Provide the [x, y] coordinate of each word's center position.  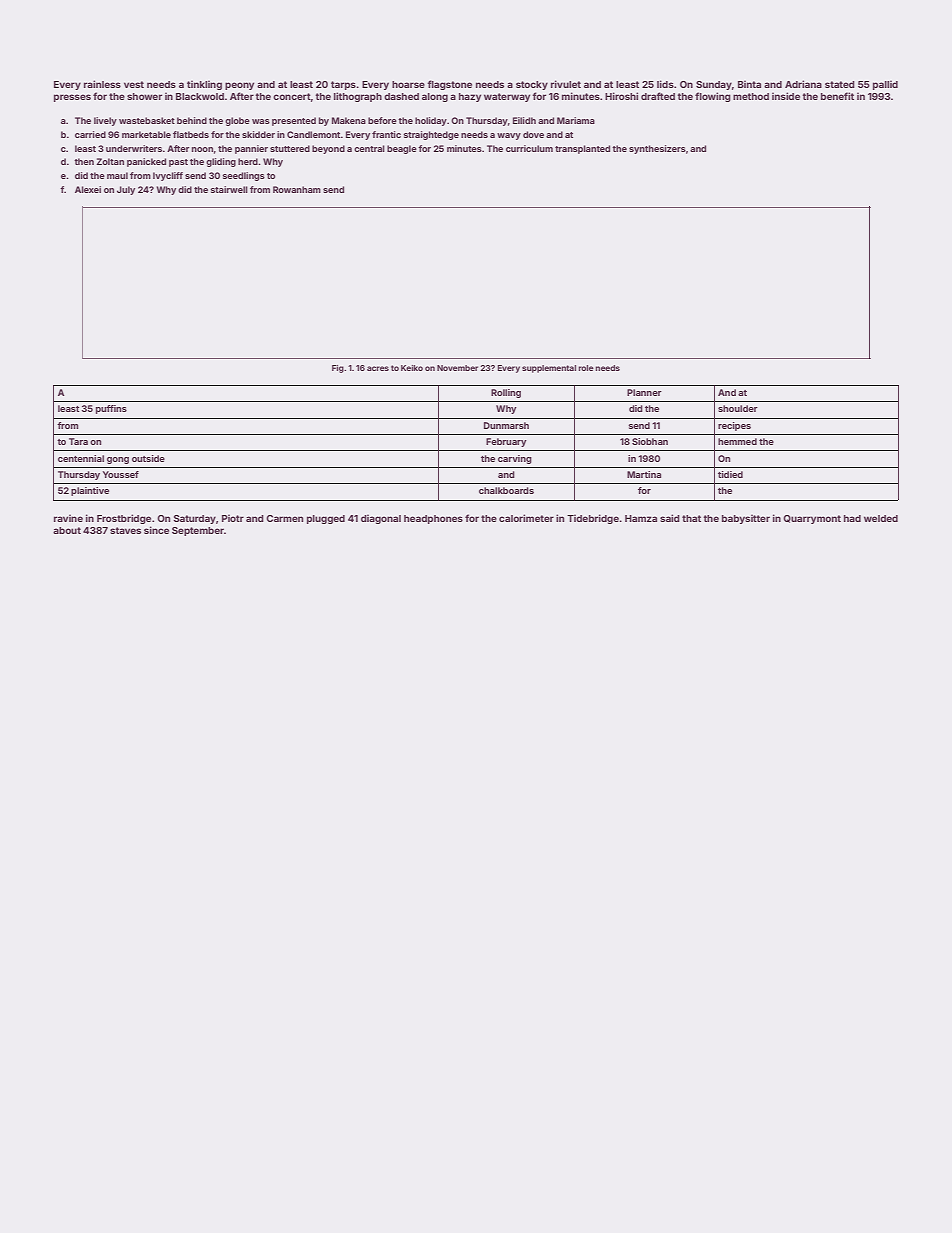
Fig [338, 369]
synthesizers [657, 149]
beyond [328, 149]
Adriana [803, 84]
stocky [532, 85]
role [586, 368]
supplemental [549, 369]
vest [134, 84]
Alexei [88, 189]
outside [148, 458]
